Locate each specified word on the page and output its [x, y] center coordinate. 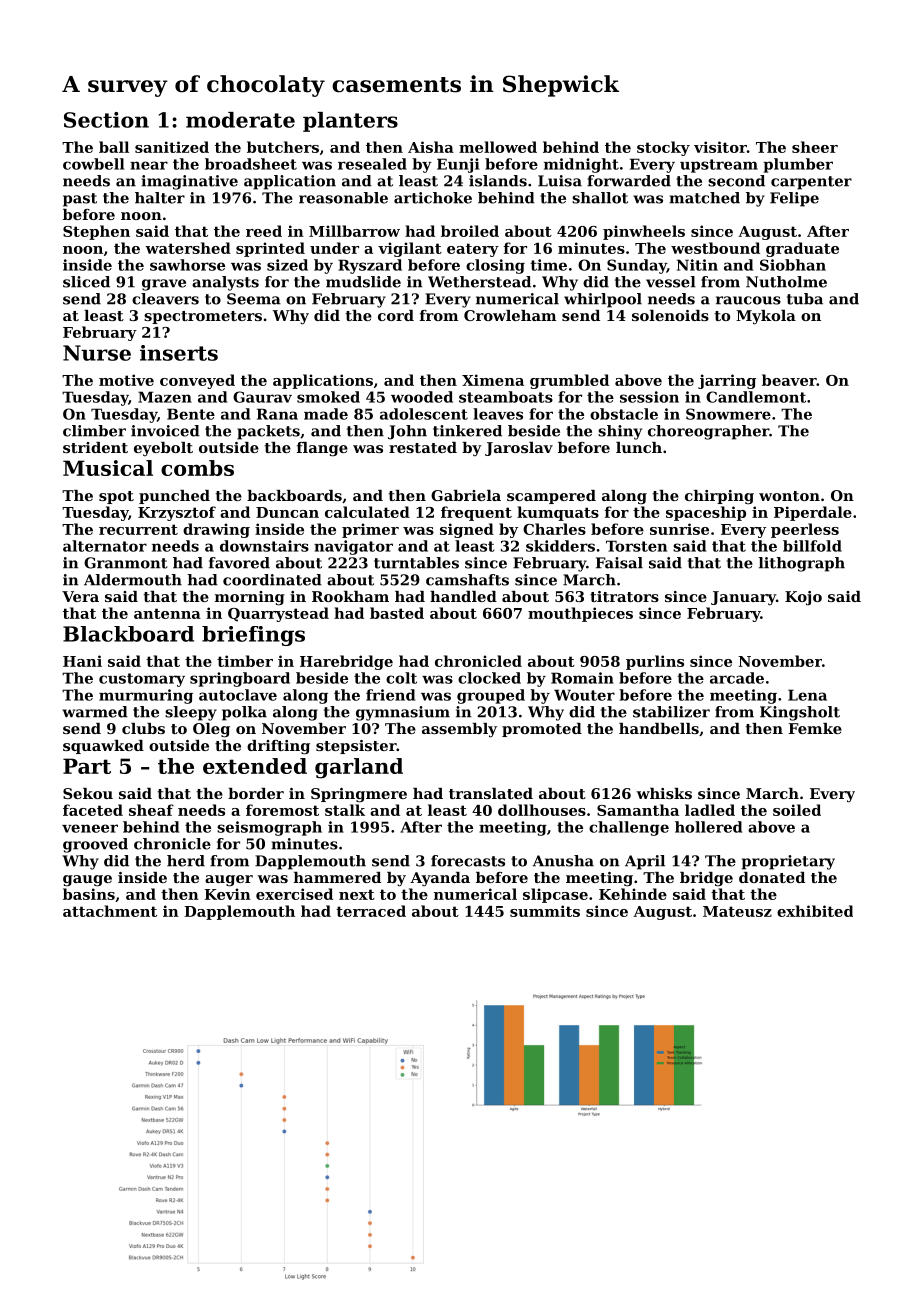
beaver [789, 380]
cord [396, 315]
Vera [80, 596]
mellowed [498, 147]
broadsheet [251, 164]
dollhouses [542, 810]
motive [126, 380]
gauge [87, 881]
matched [704, 198]
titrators [624, 596]
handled [463, 596]
